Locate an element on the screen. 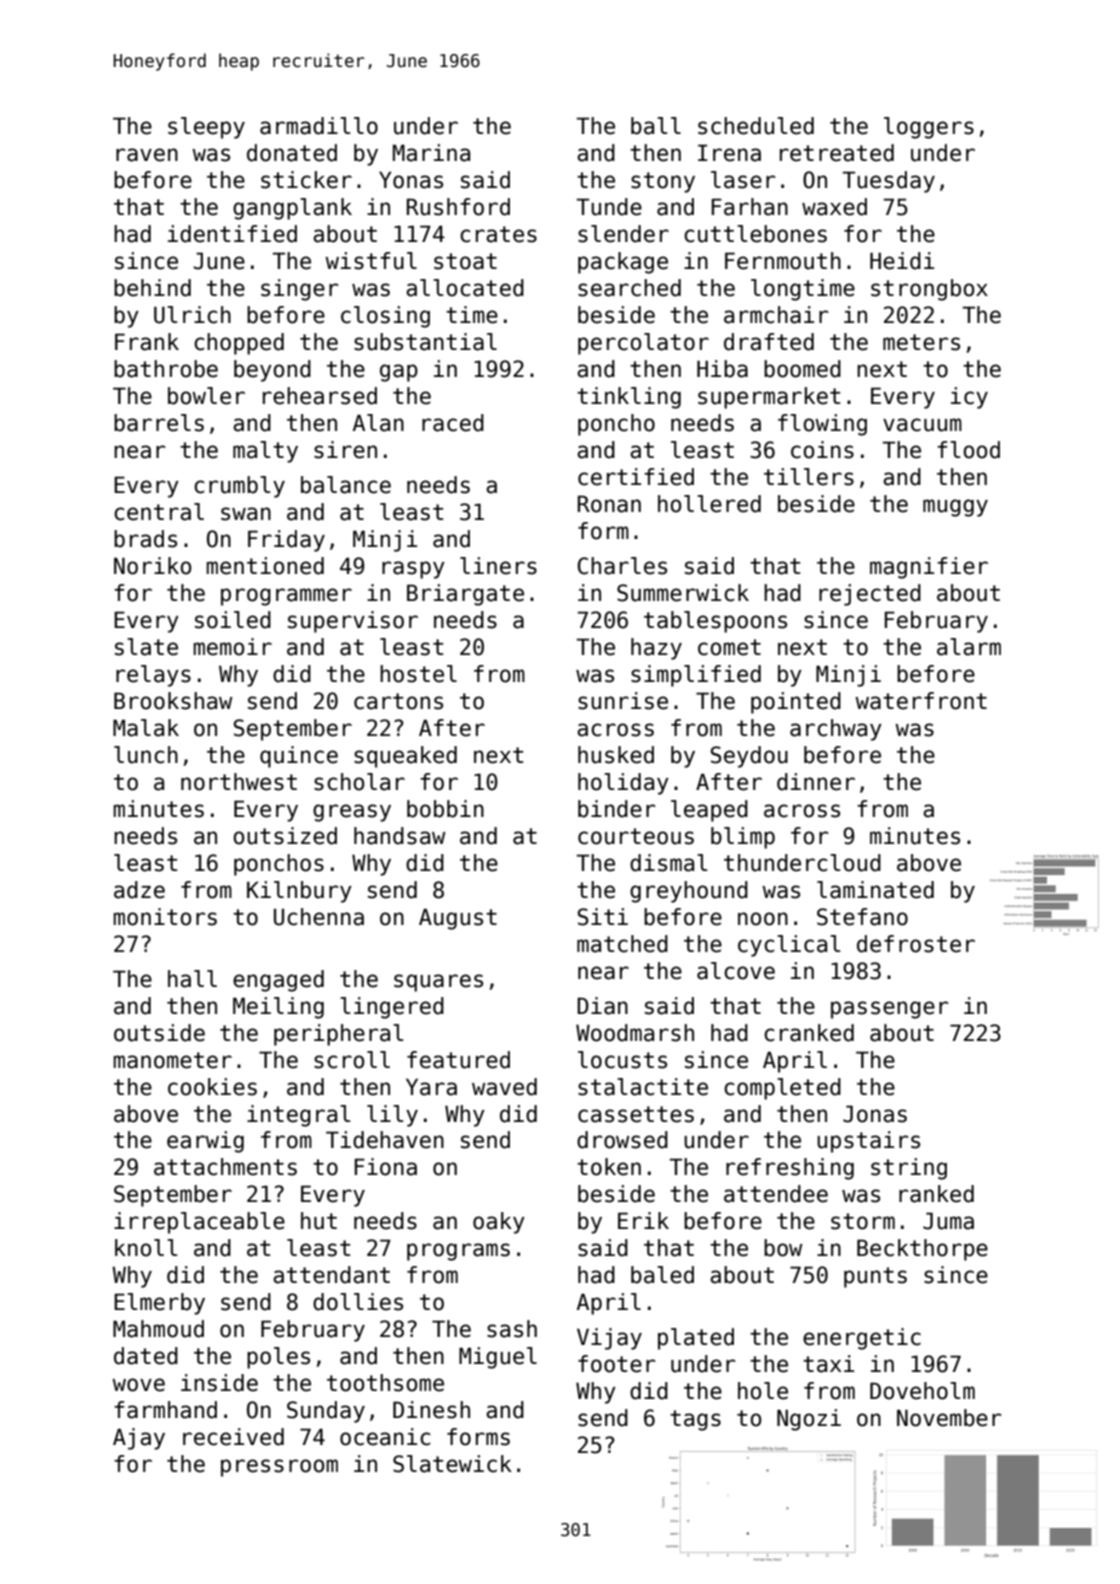 The width and height of the screenshot is (1120, 1584). Fernmouth is located at coordinates (783, 261).
